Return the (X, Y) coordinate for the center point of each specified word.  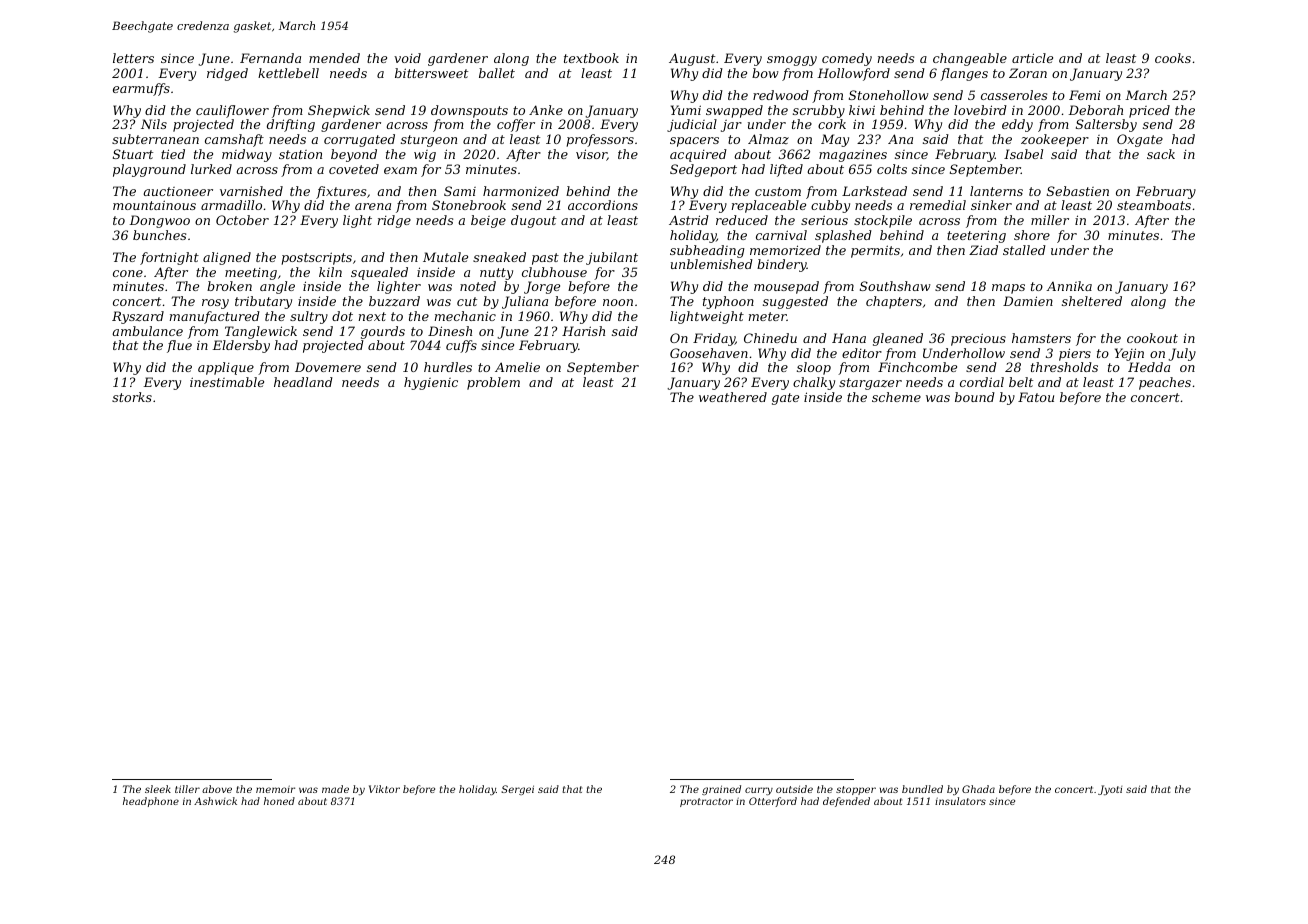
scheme (896, 397)
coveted (354, 169)
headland (303, 382)
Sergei (517, 790)
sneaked (499, 257)
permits (875, 251)
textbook (591, 58)
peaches (1165, 383)
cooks (1173, 58)
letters (133, 58)
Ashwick (215, 801)
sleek (158, 789)
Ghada (978, 789)
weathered (733, 397)
